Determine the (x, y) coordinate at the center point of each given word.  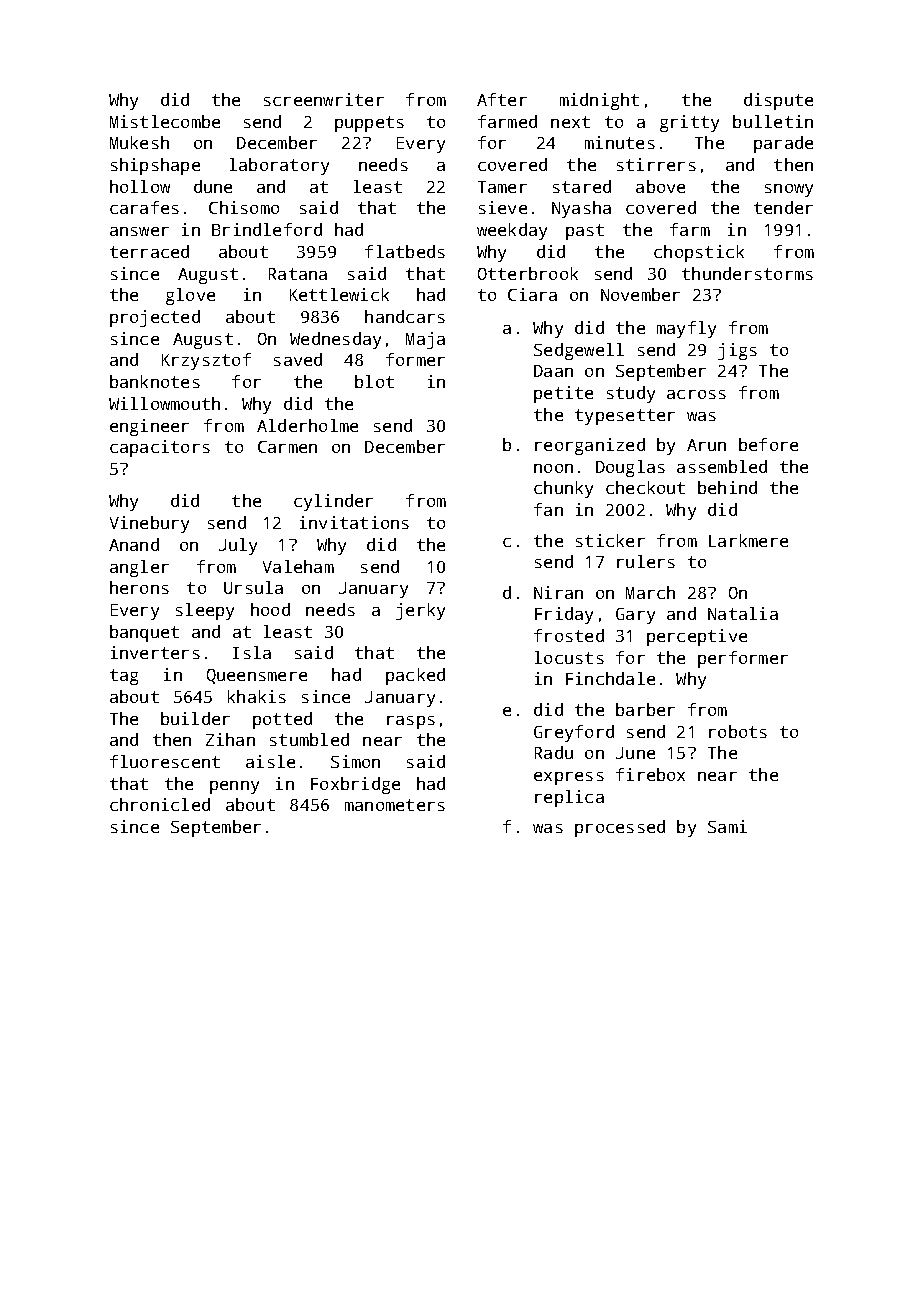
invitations (354, 522)
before (768, 444)
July (238, 546)
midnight (599, 101)
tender (783, 207)
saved (298, 359)
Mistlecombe (165, 121)
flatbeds (405, 251)
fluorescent (165, 761)
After (502, 99)
